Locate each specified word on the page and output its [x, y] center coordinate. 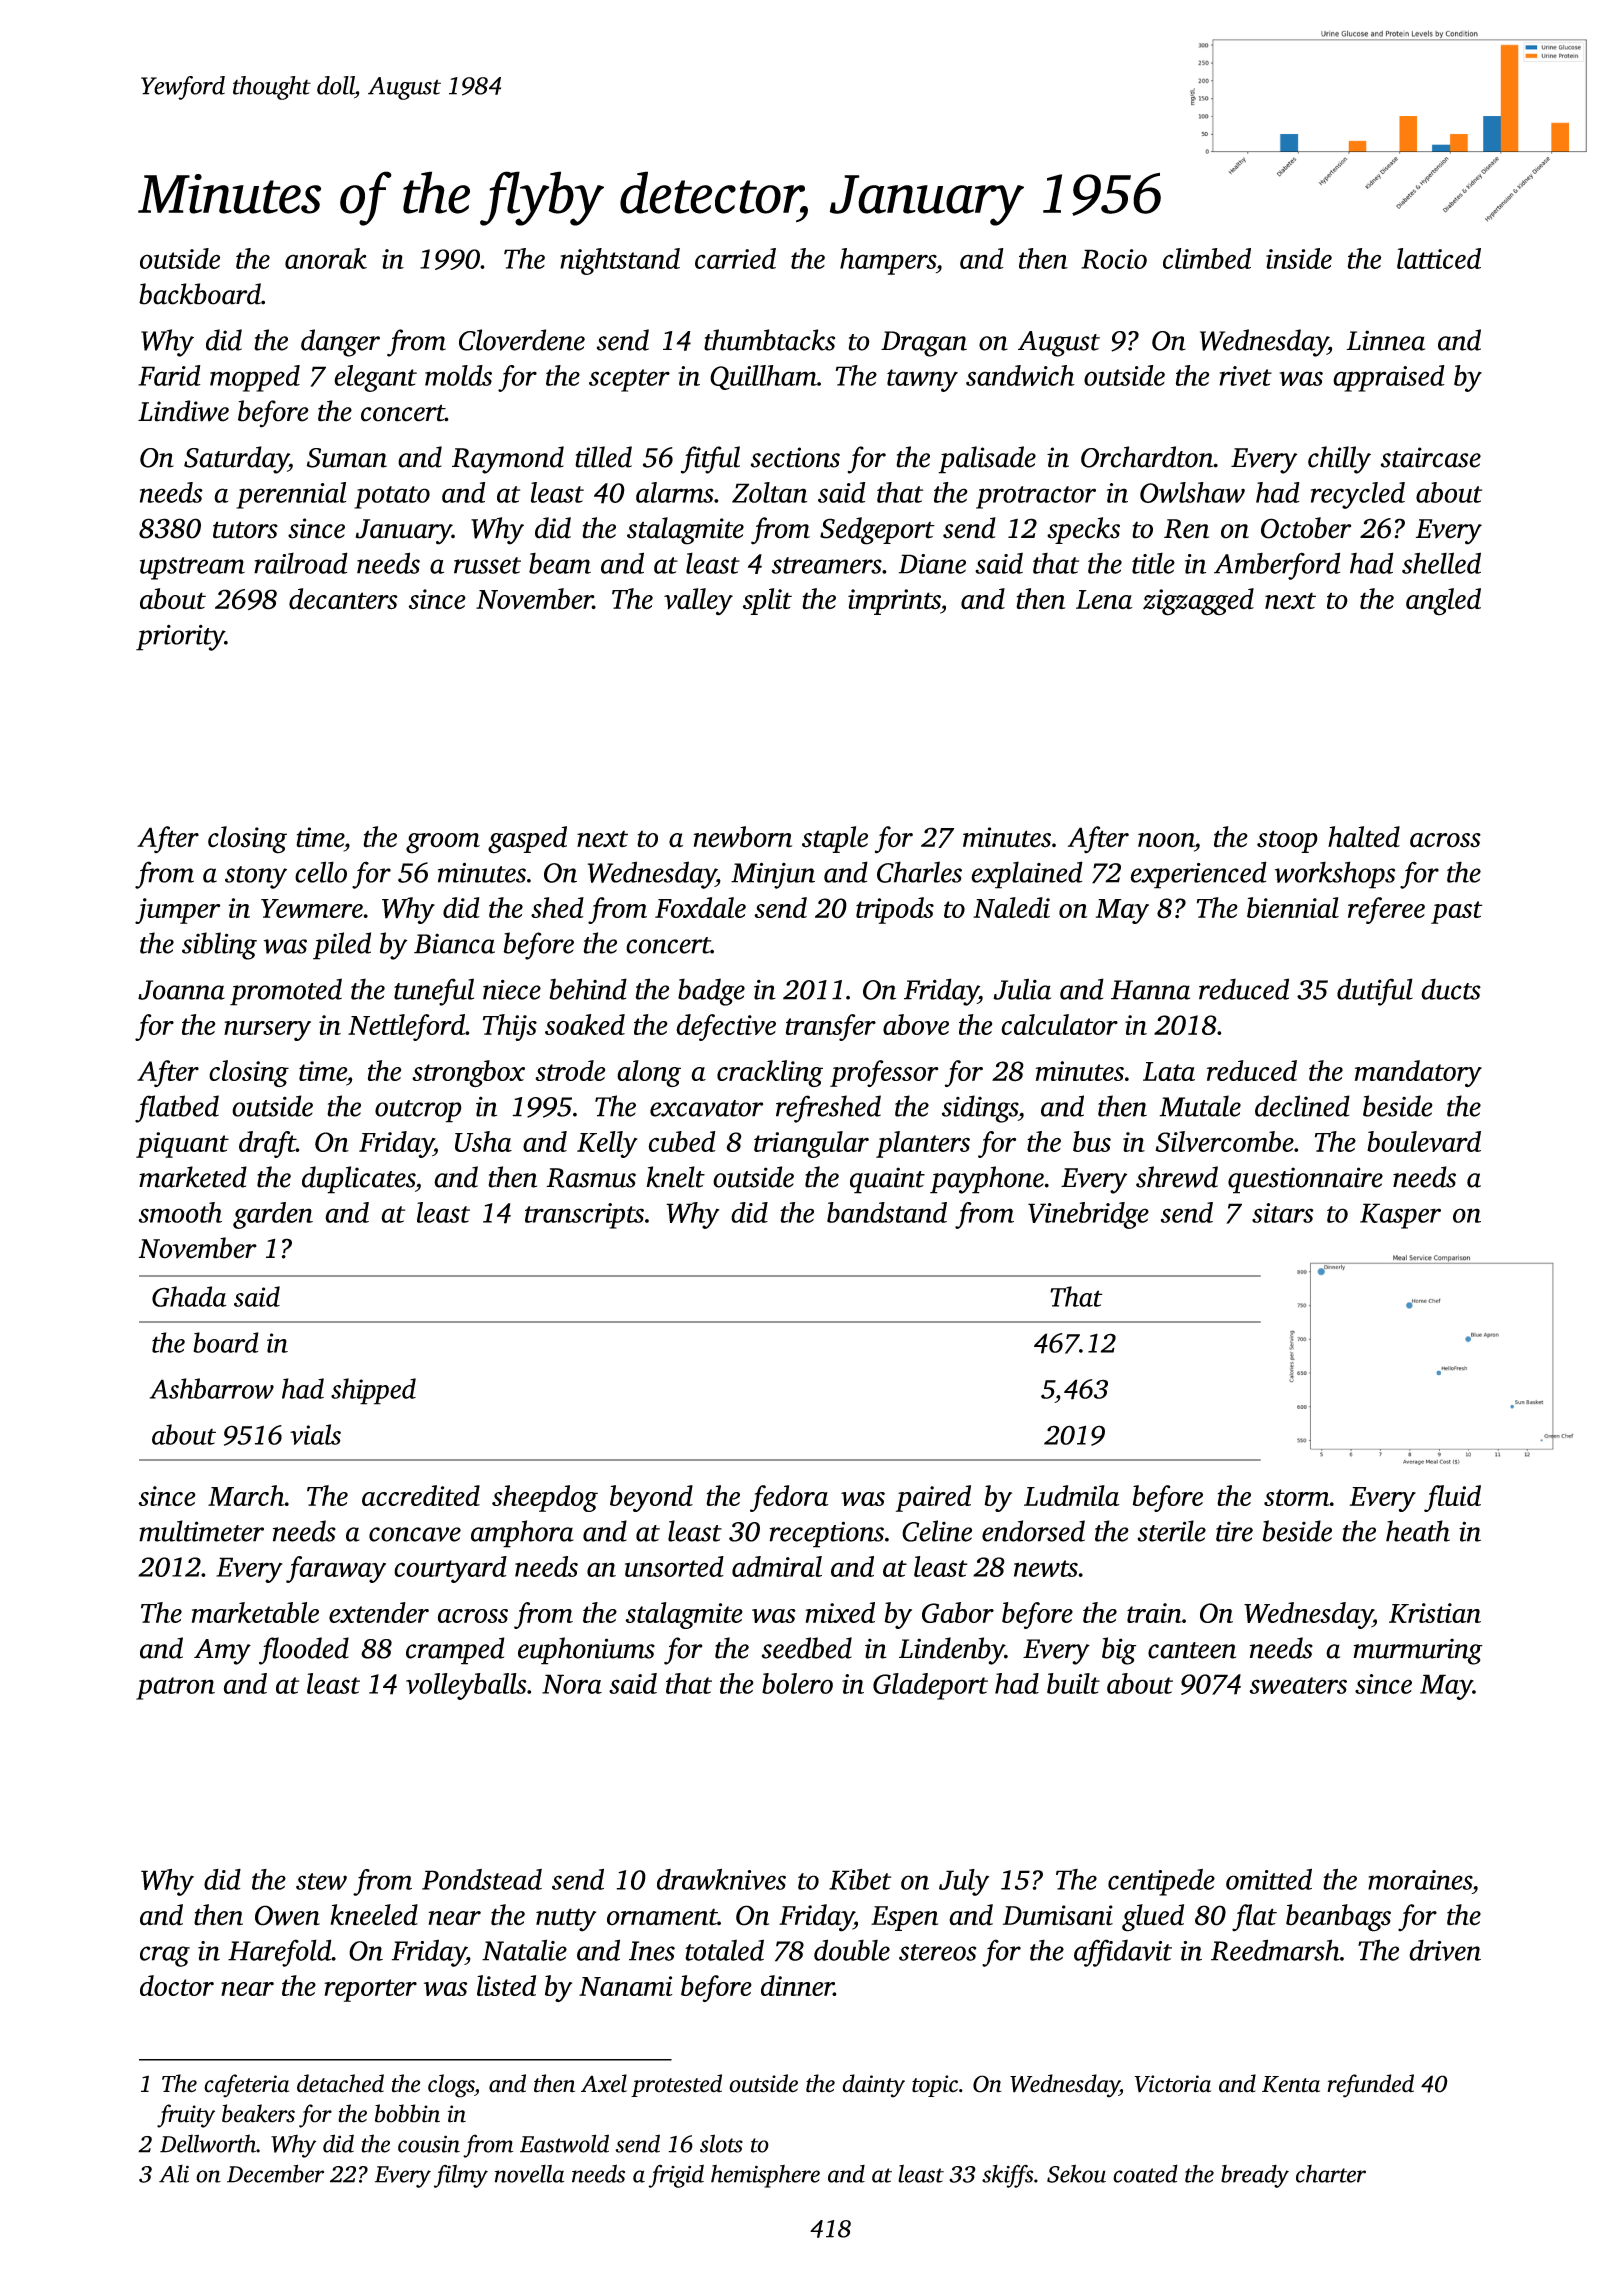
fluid [1452, 1498]
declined [1302, 1106]
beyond [651, 1498]
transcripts [584, 1216]
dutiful [1375, 992]
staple [835, 839]
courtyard [450, 1569]
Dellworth [208, 2143]
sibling [219, 946]
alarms [675, 492]
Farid [169, 375]
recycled [1358, 495]
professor [884, 1073]
